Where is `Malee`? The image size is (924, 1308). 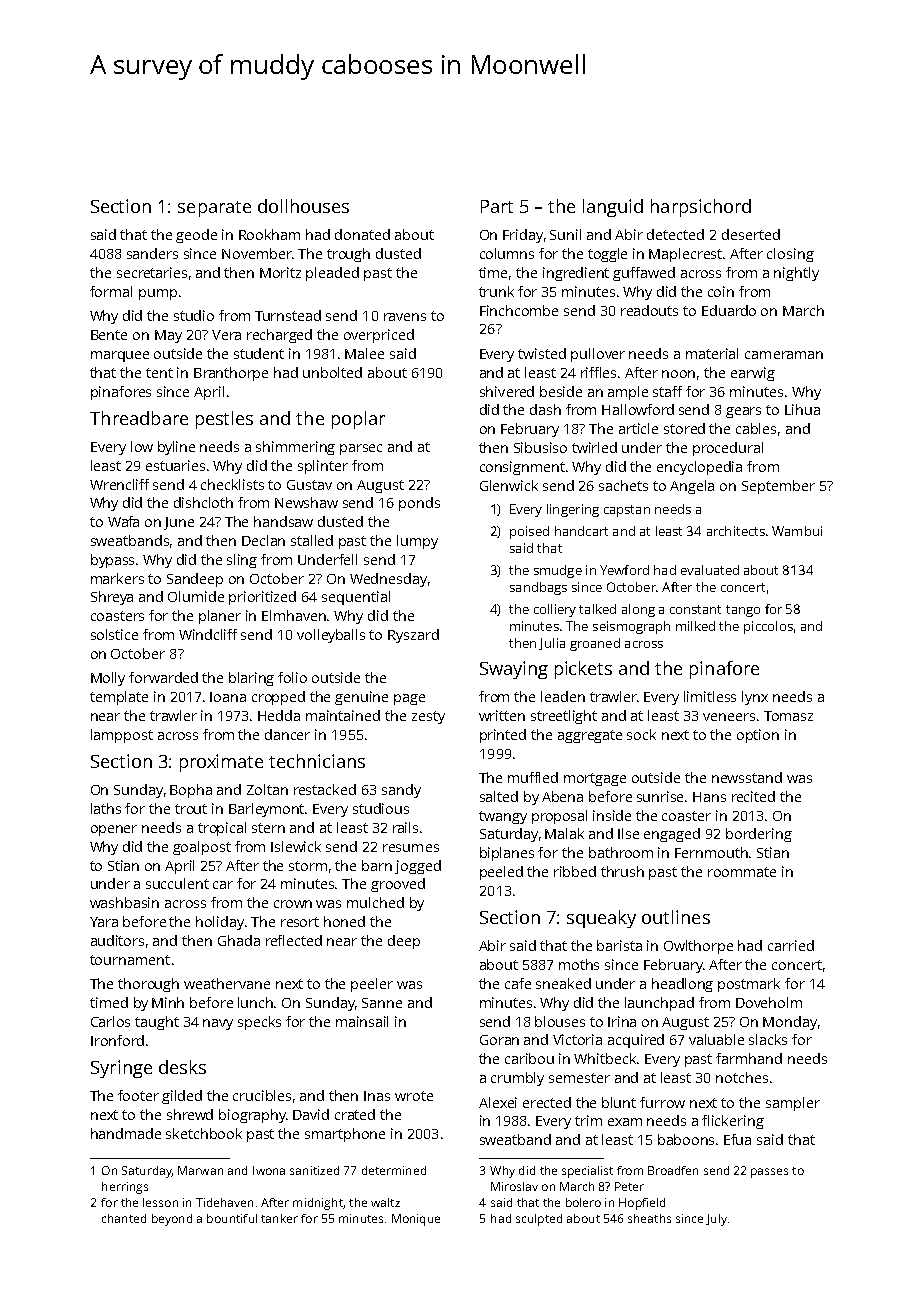 Malee is located at coordinates (364, 353).
